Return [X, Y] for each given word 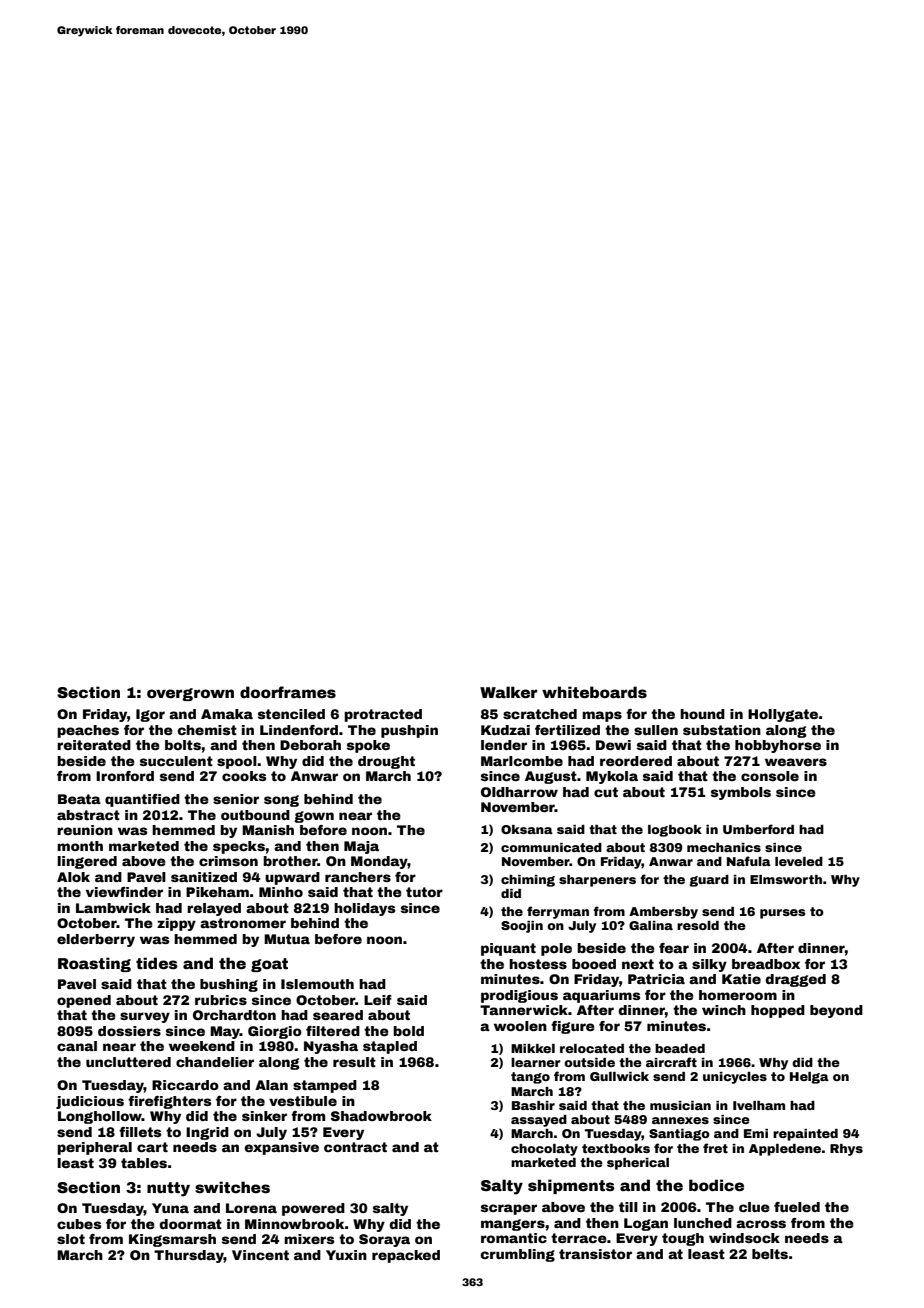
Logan [646, 1224]
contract [355, 1147]
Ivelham [759, 1105]
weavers [796, 762]
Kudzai [505, 730]
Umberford [758, 829]
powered [313, 1209]
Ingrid [207, 1133]
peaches [88, 731]
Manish [268, 830]
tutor [424, 892]
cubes [79, 1224]
